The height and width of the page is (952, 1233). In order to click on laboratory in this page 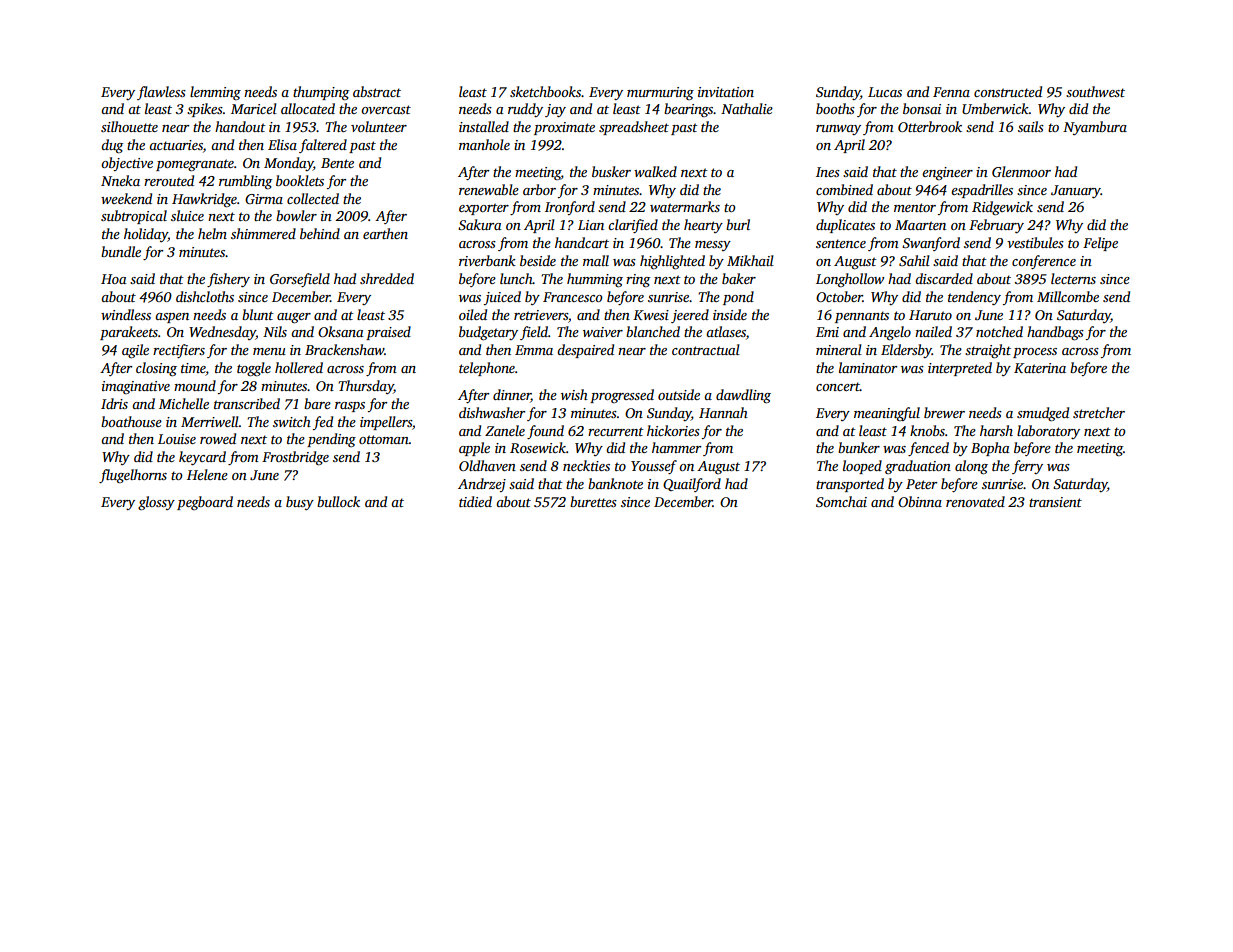, I will do `click(1048, 432)`.
